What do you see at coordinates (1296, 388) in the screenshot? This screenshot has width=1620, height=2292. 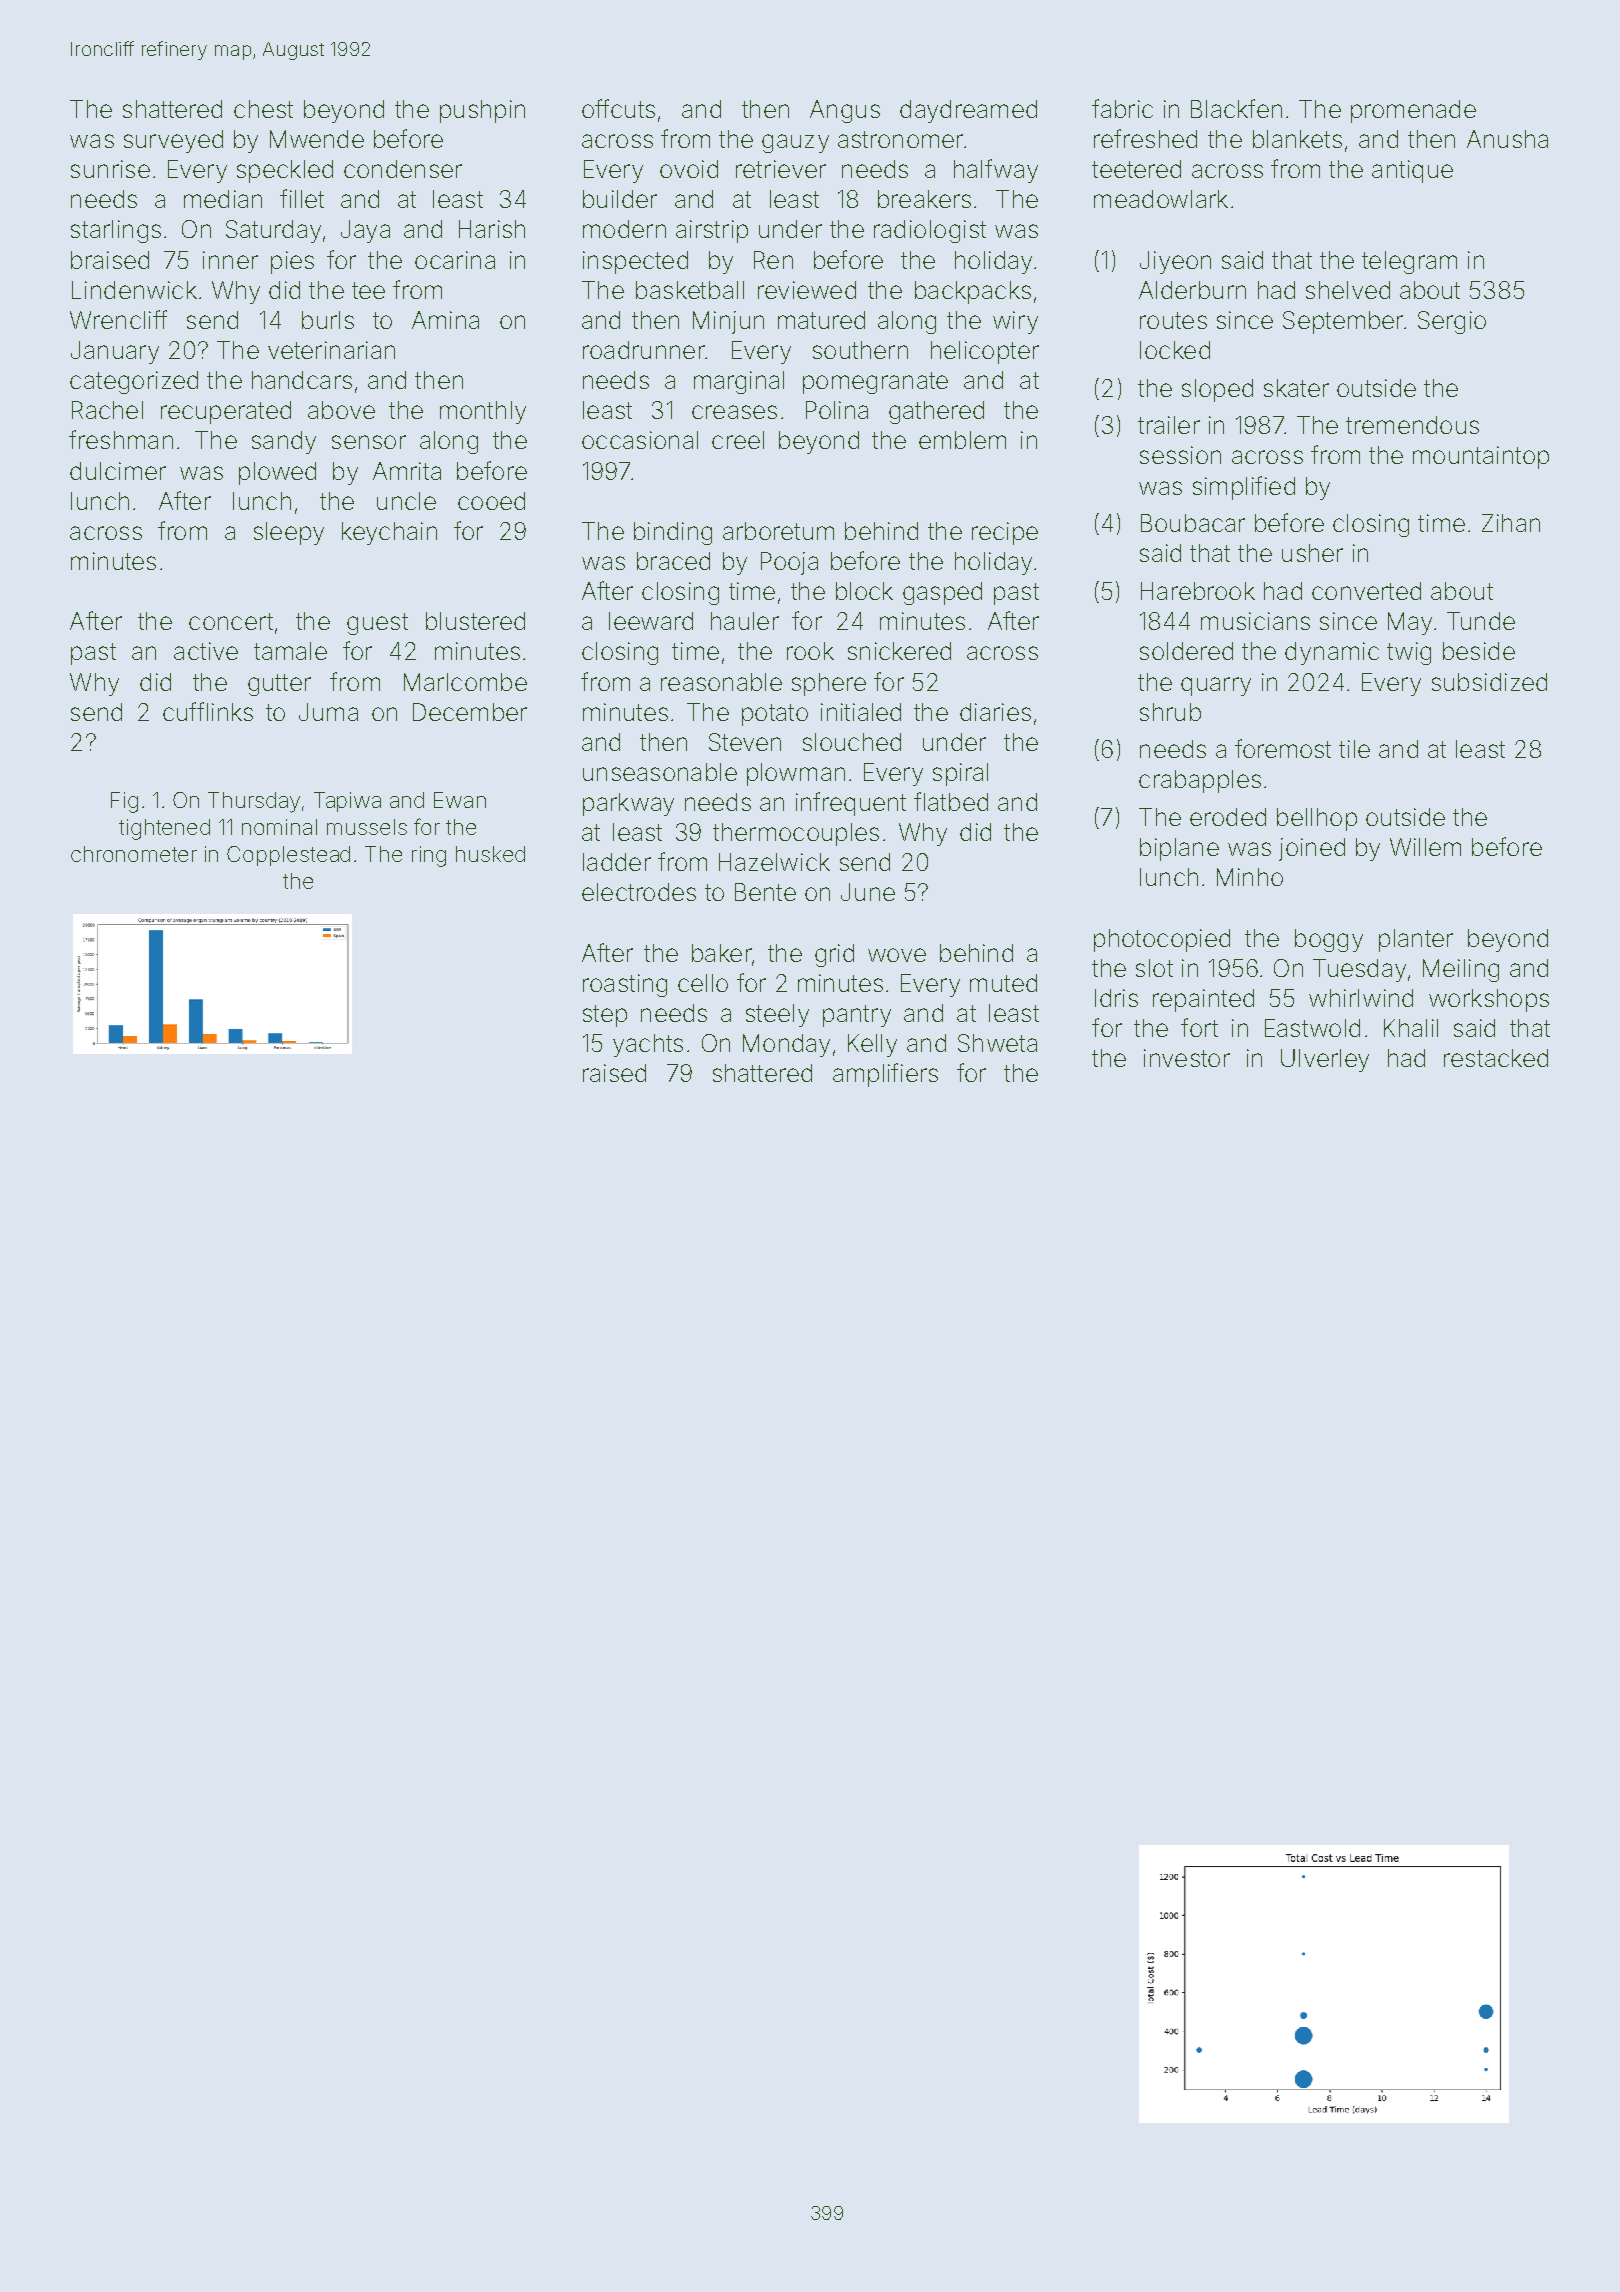 I see `skater` at bounding box center [1296, 388].
